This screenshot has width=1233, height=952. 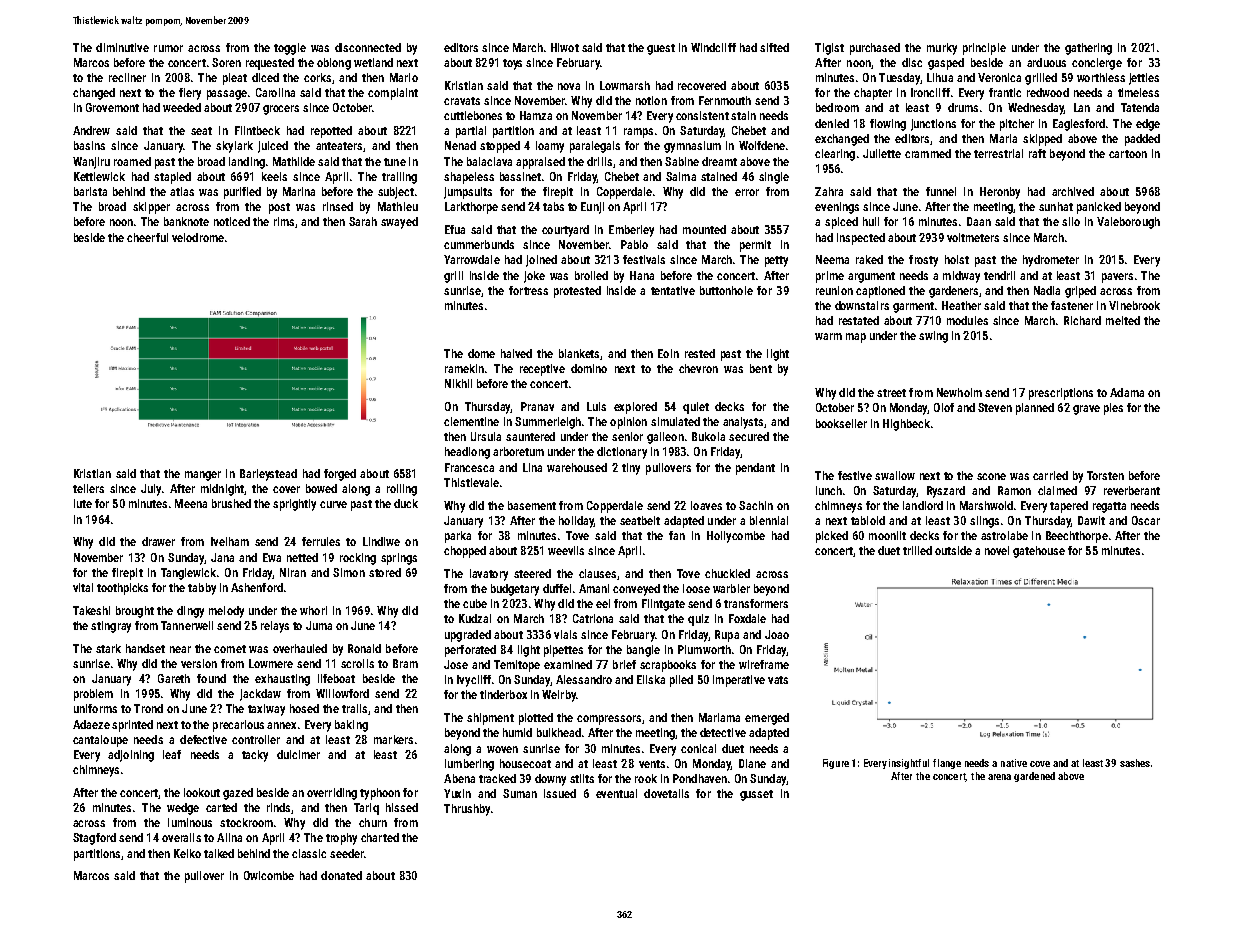 I want to click on cheerful, so click(x=147, y=237).
